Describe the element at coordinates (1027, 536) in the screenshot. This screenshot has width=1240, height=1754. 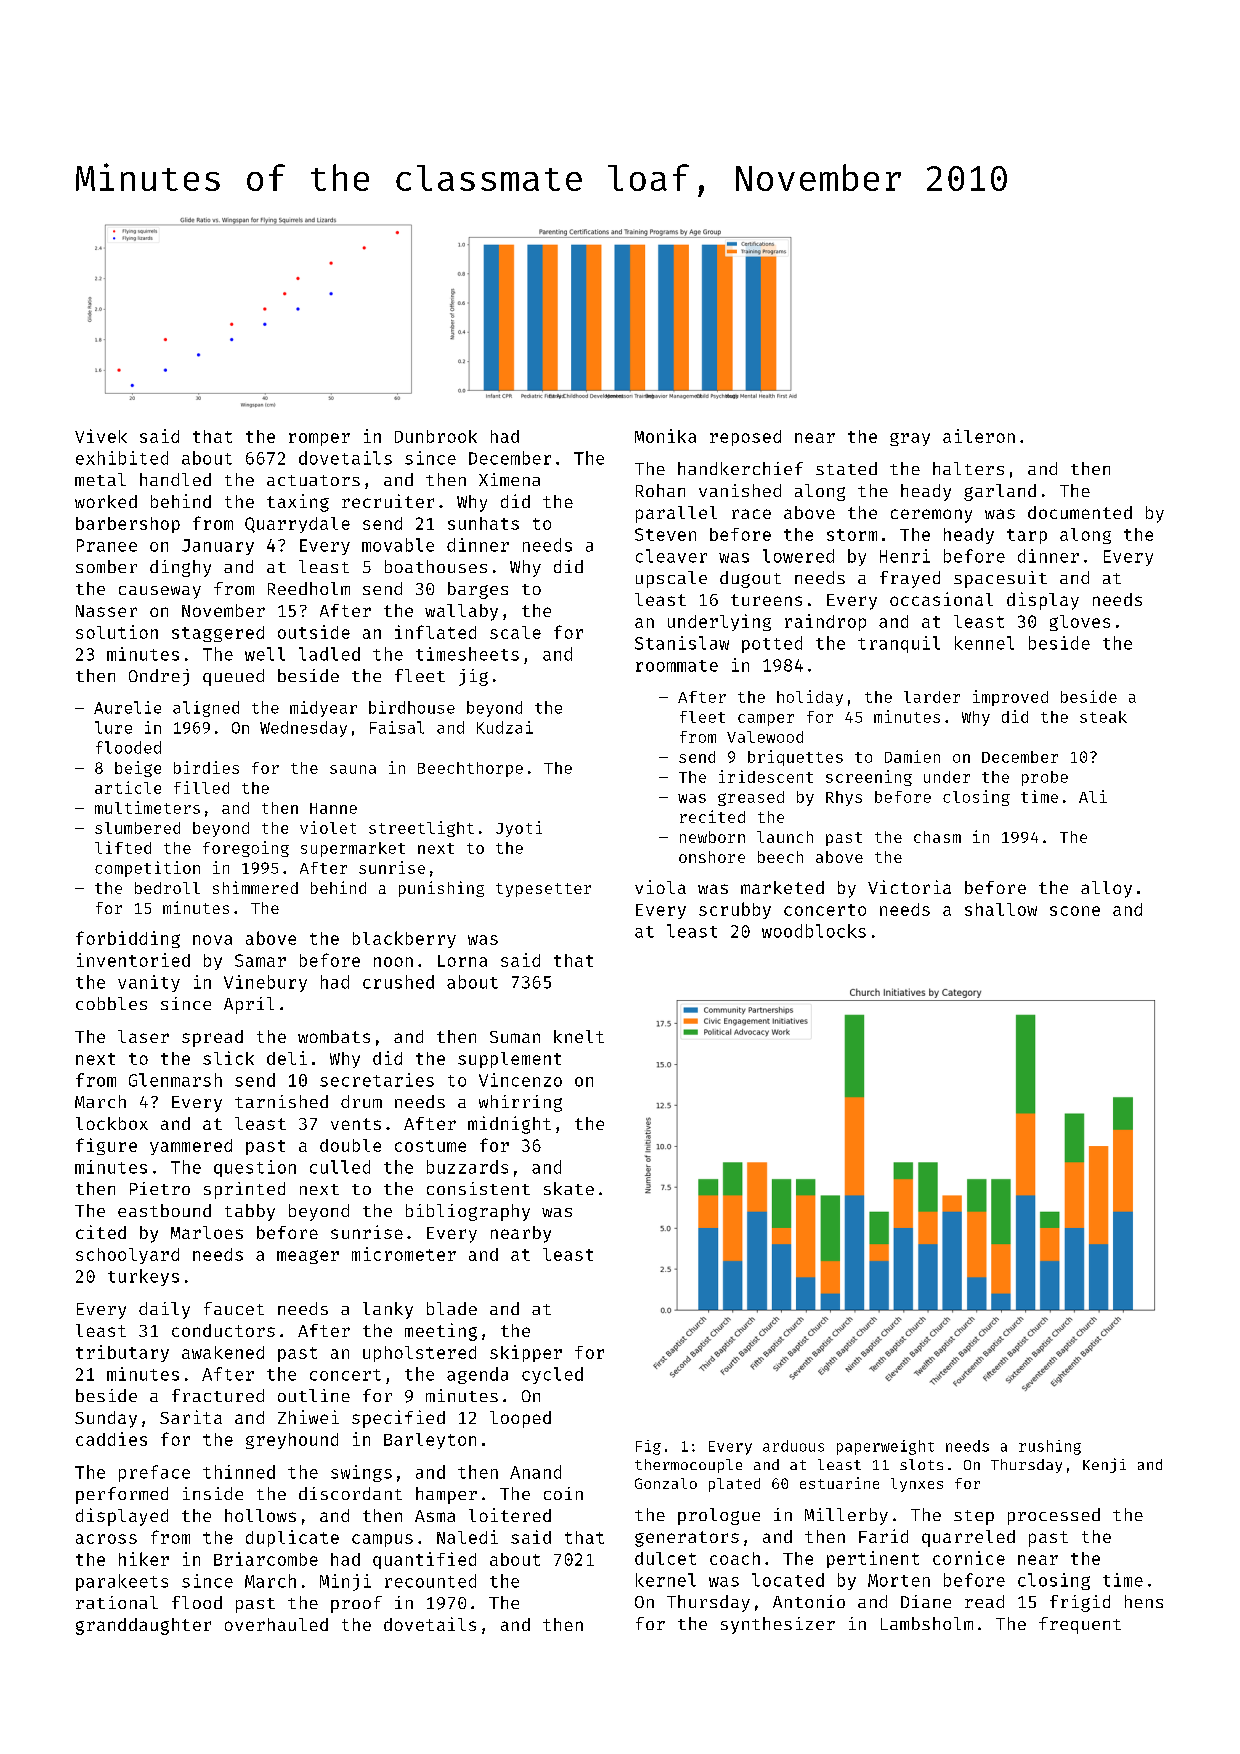
I see `tarp` at that location.
